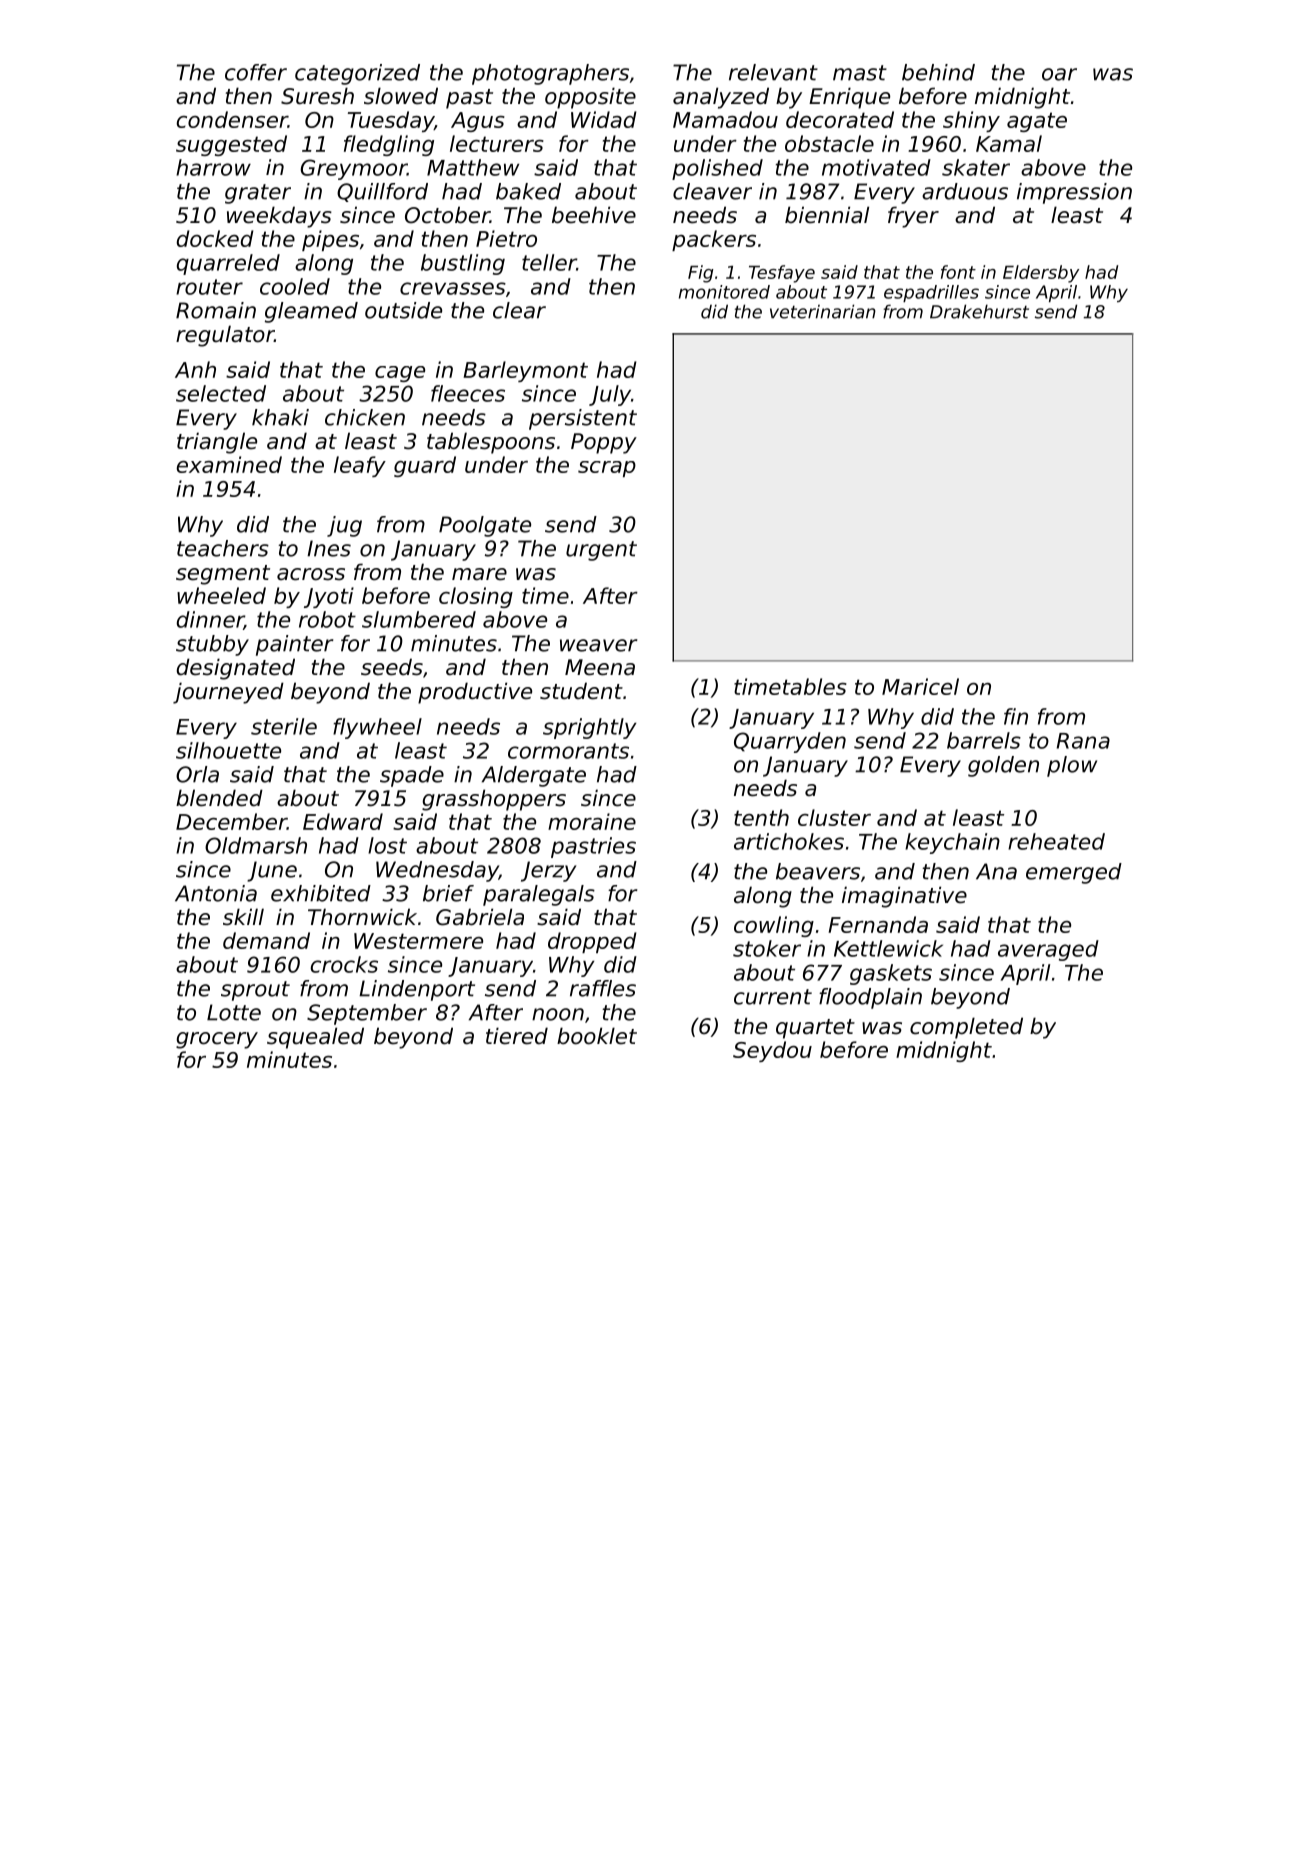 This page has height=1851, width=1309. I want to click on Barleymont, so click(525, 371).
